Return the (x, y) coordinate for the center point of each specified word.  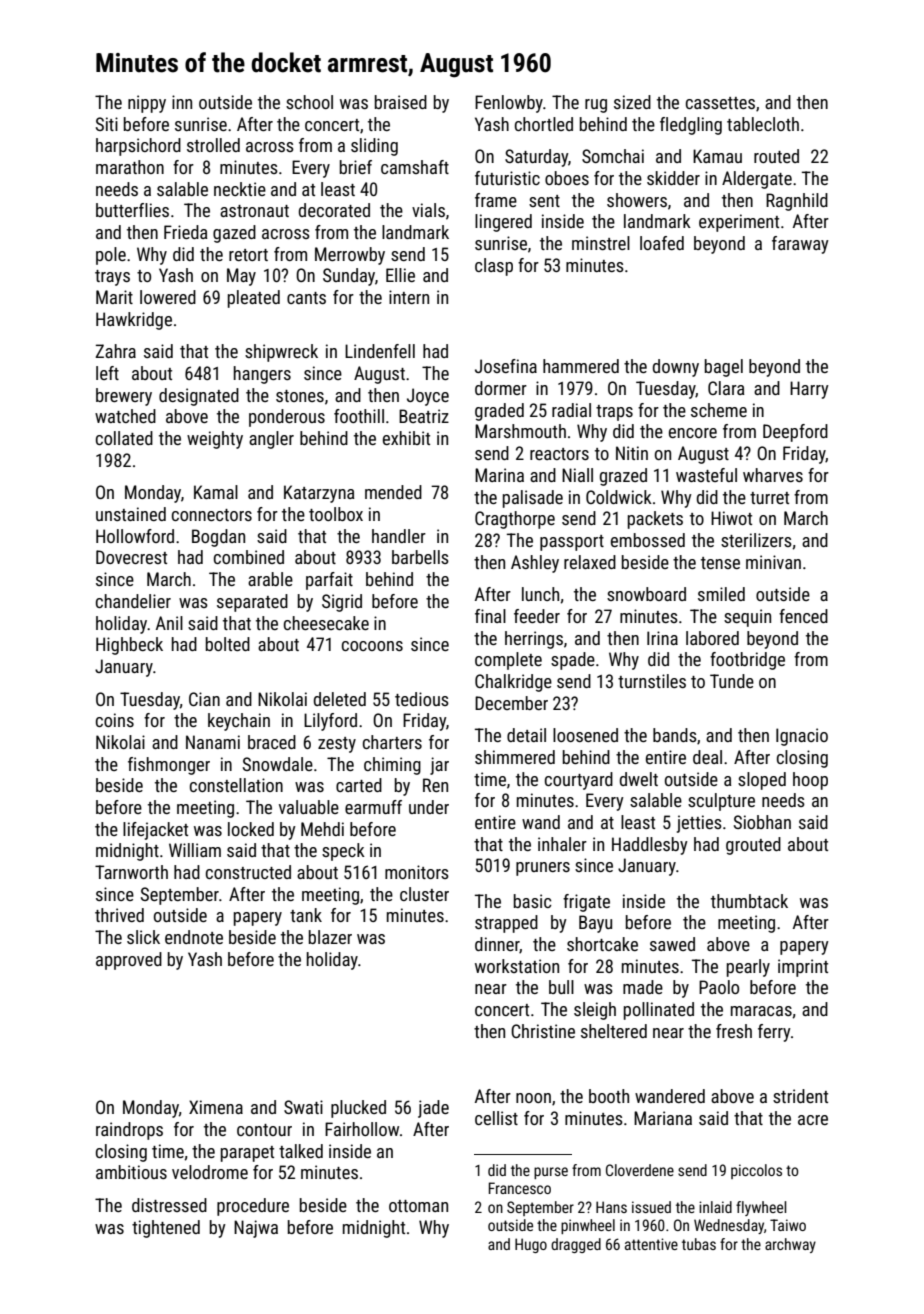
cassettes (720, 103)
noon (533, 1098)
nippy (147, 104)
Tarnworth (131, 872)
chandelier (133, 601)
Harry (809, 390)
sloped (762, 781)
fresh (734, 1031)
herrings (534, 640)
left (107, 373)
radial (571, 410)
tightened (166, 1229)
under (429, 807)
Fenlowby (509, 104)
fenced (803, 616)
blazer (330, 937)
